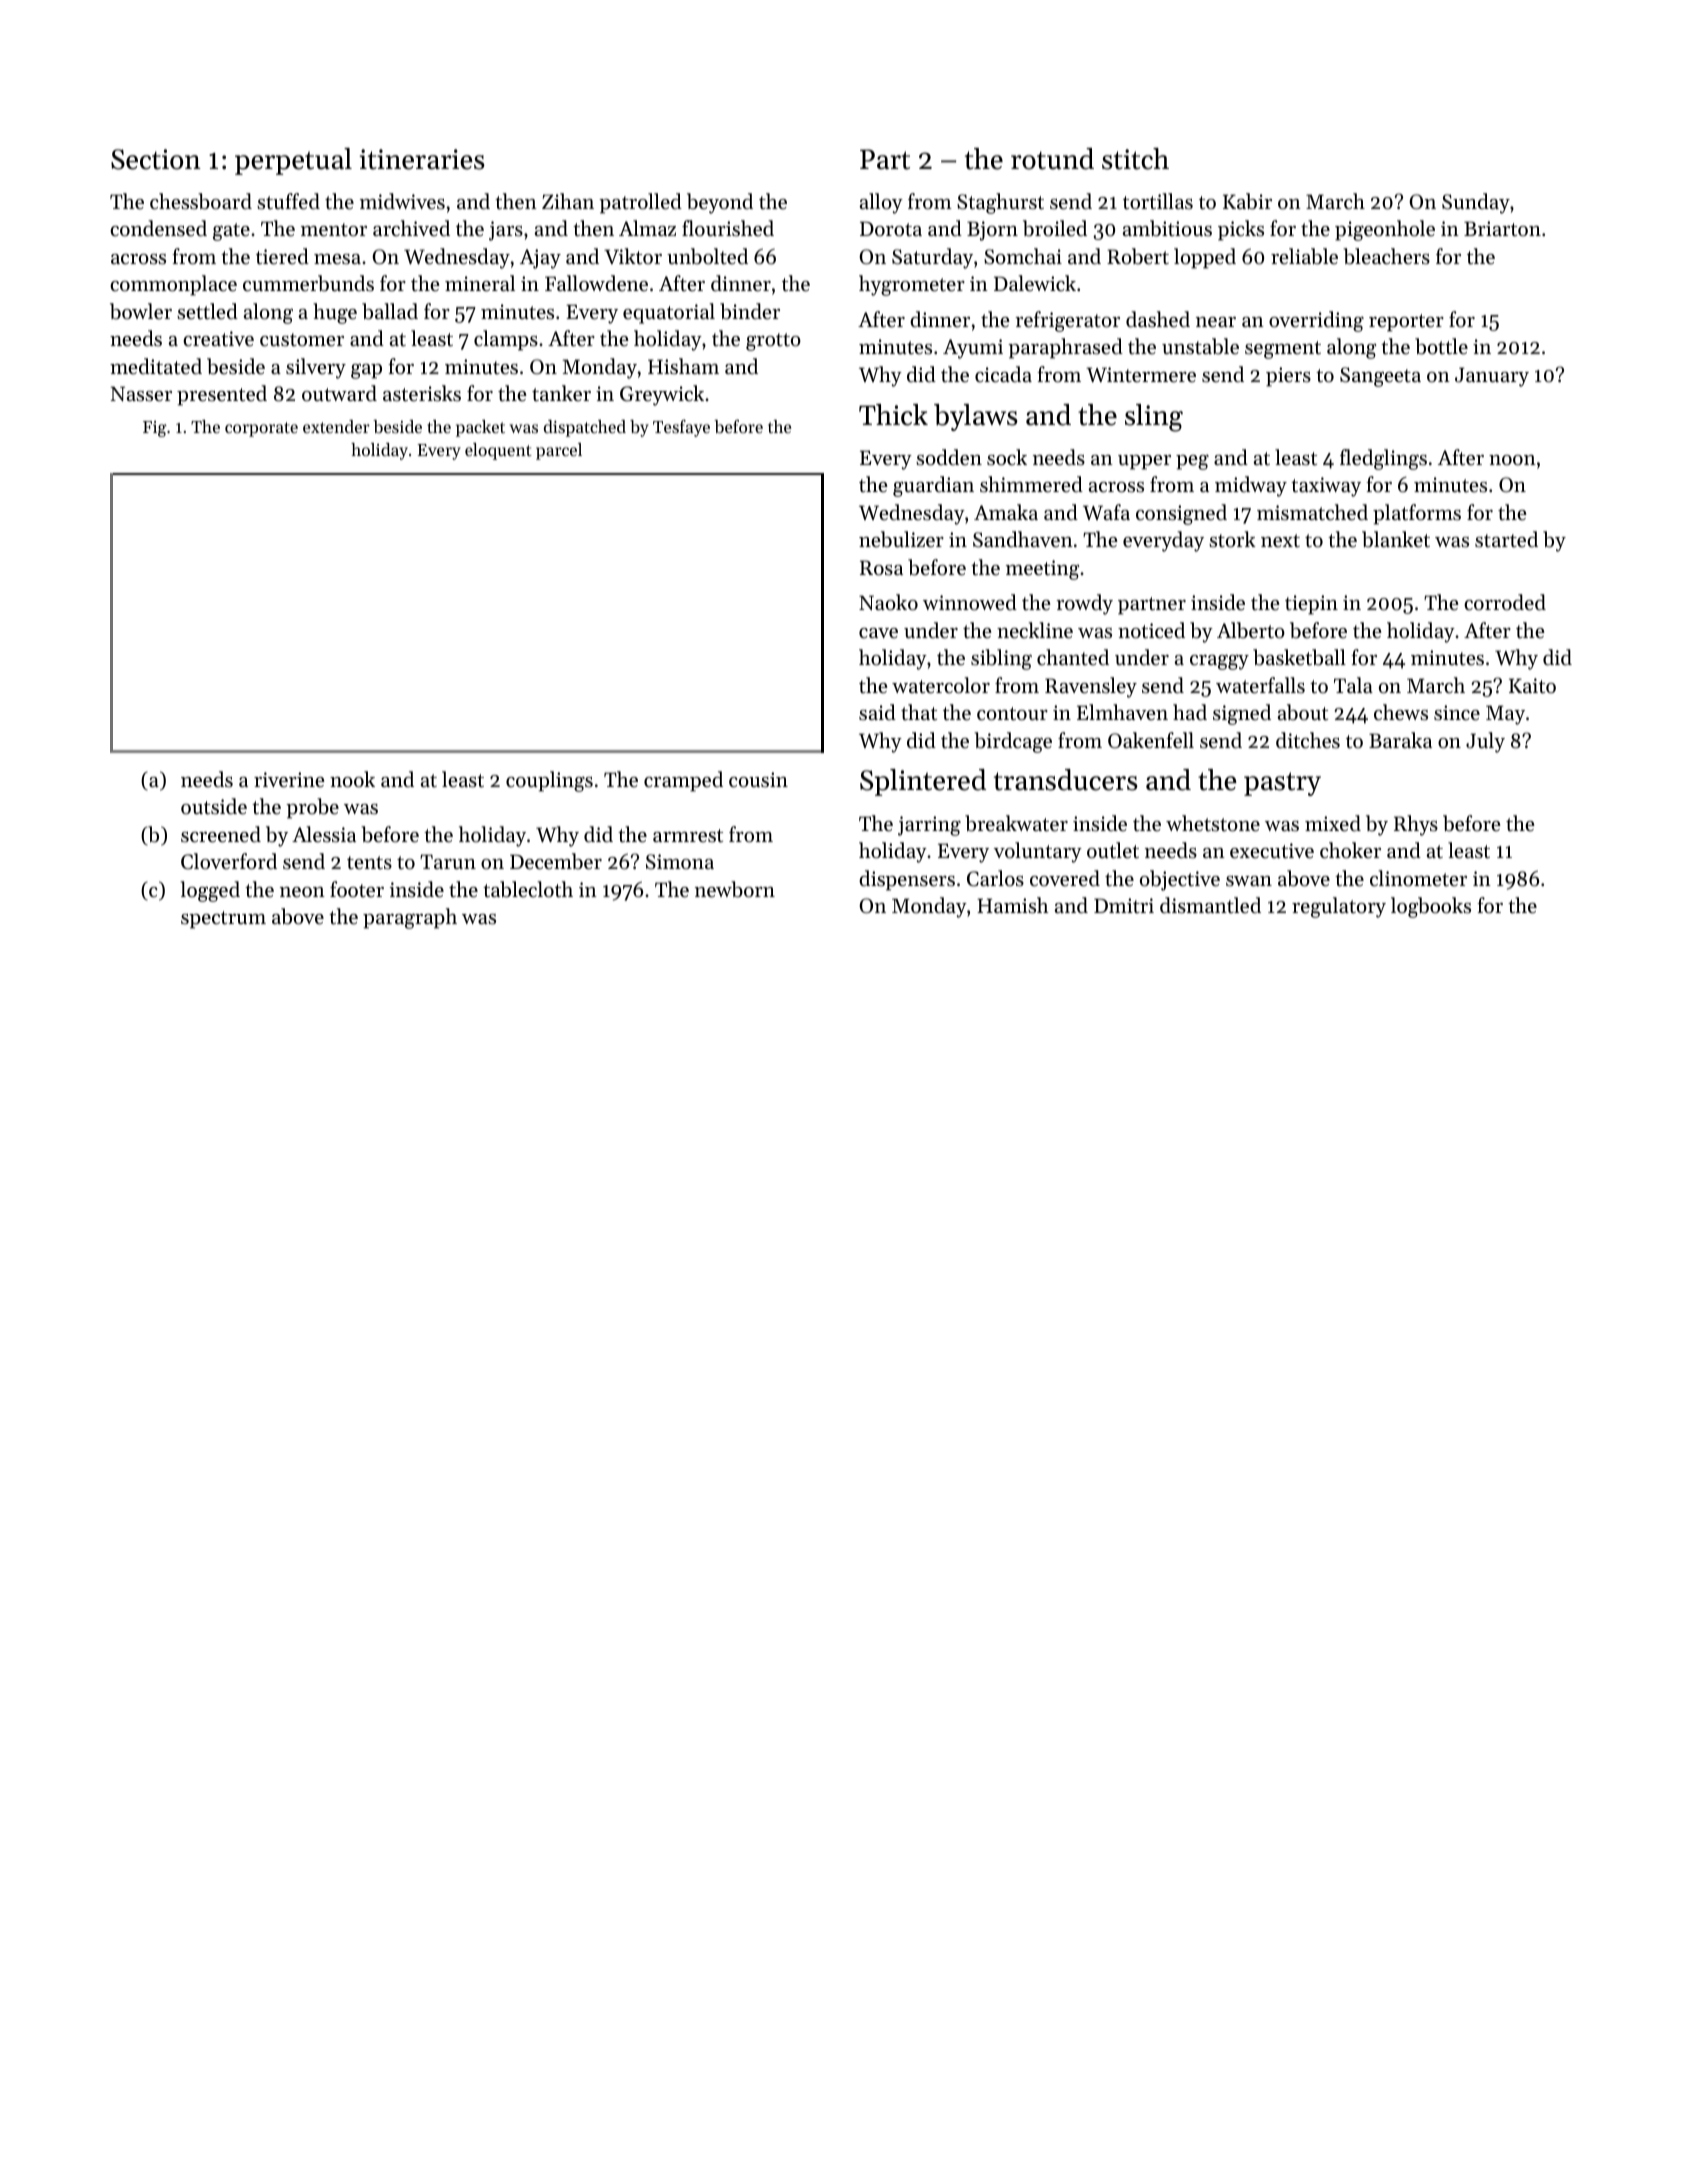 This screenshot has height=2178, width=1683. What do you see at coordinates (735, 889) in the screenshot?
I see `newborn` at bounding box center [735, 889].
